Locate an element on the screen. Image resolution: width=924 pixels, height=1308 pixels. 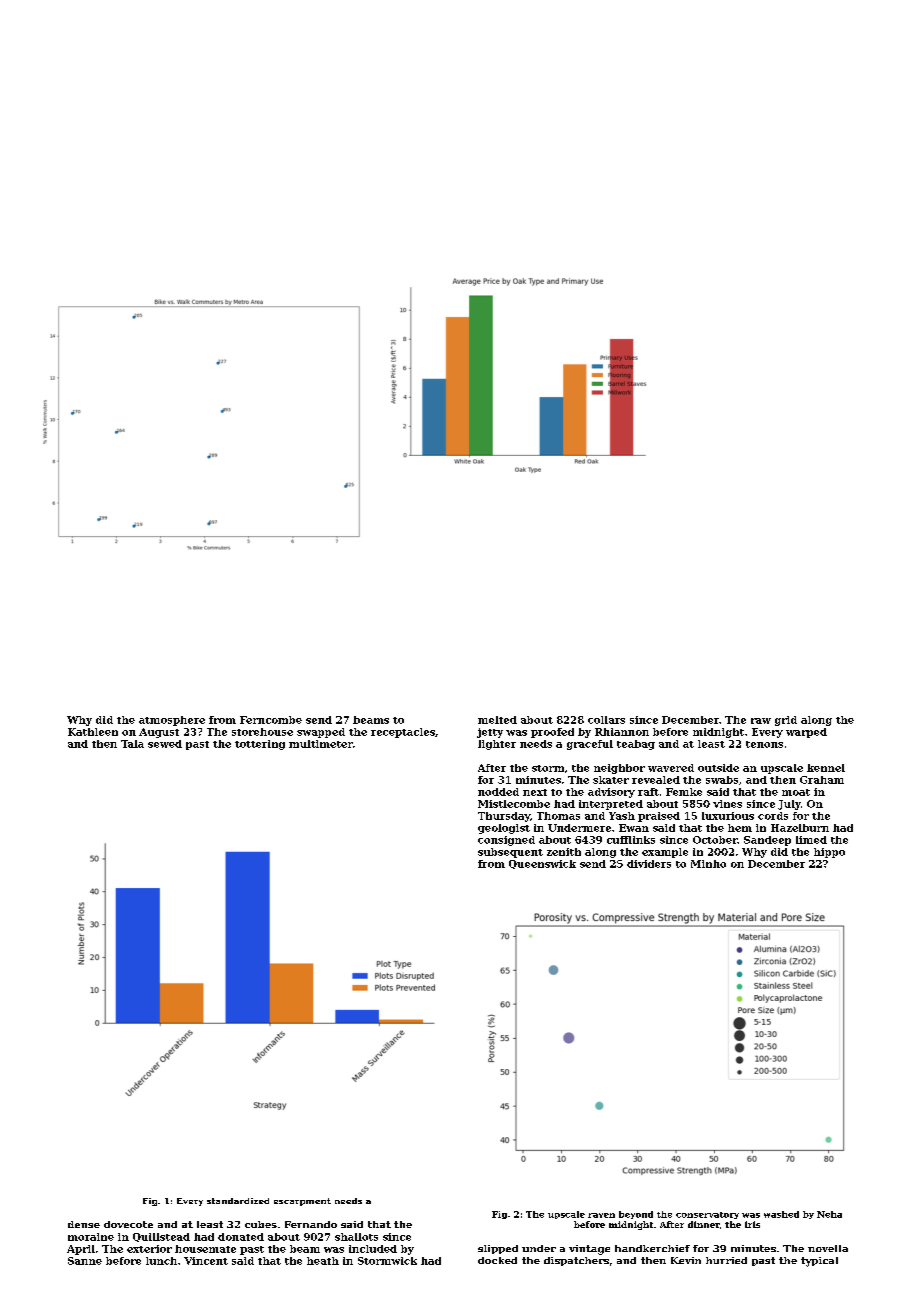
Queenswick is located at coordinates (542, 864).
